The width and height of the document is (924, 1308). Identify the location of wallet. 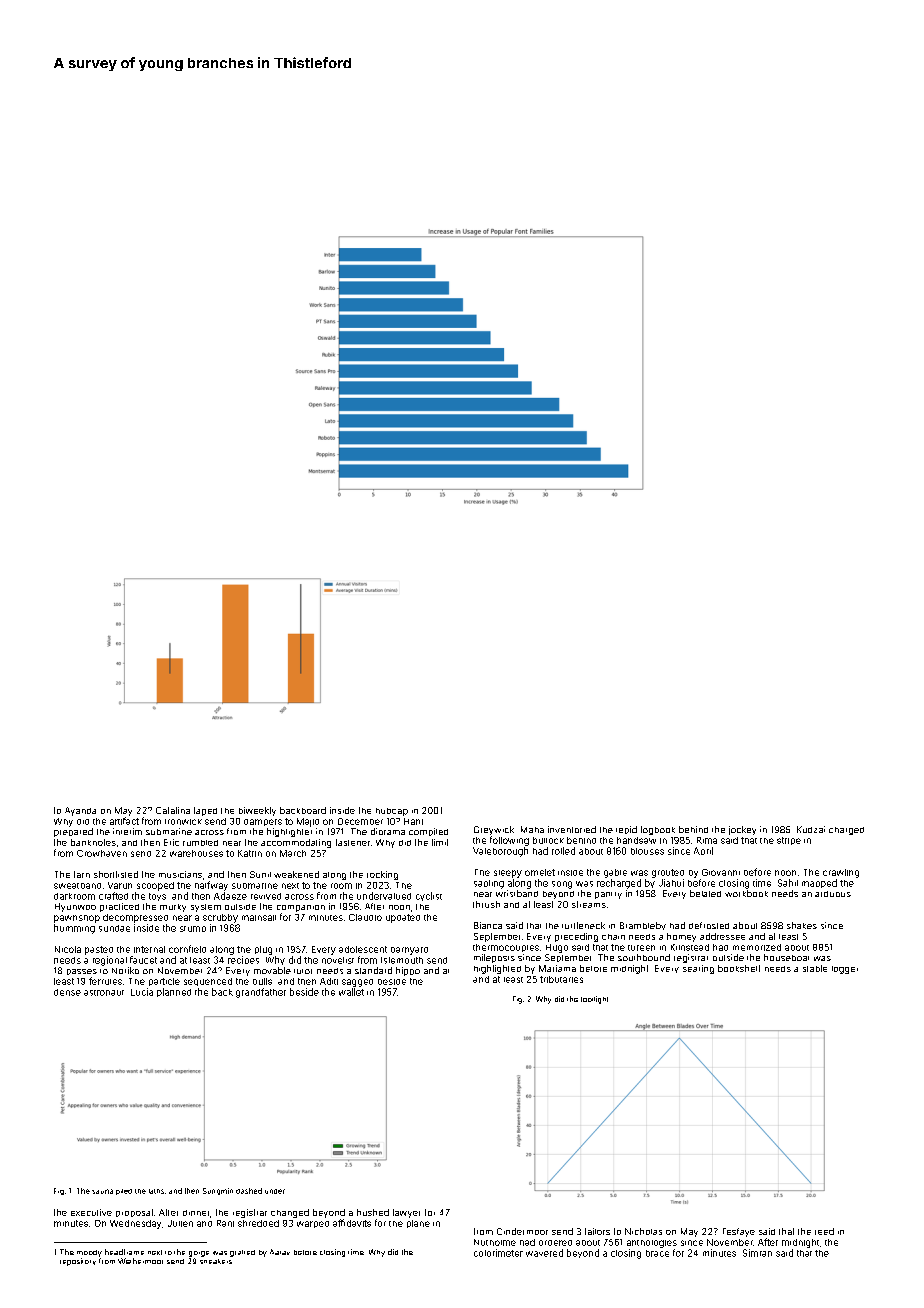
(351, 992).
